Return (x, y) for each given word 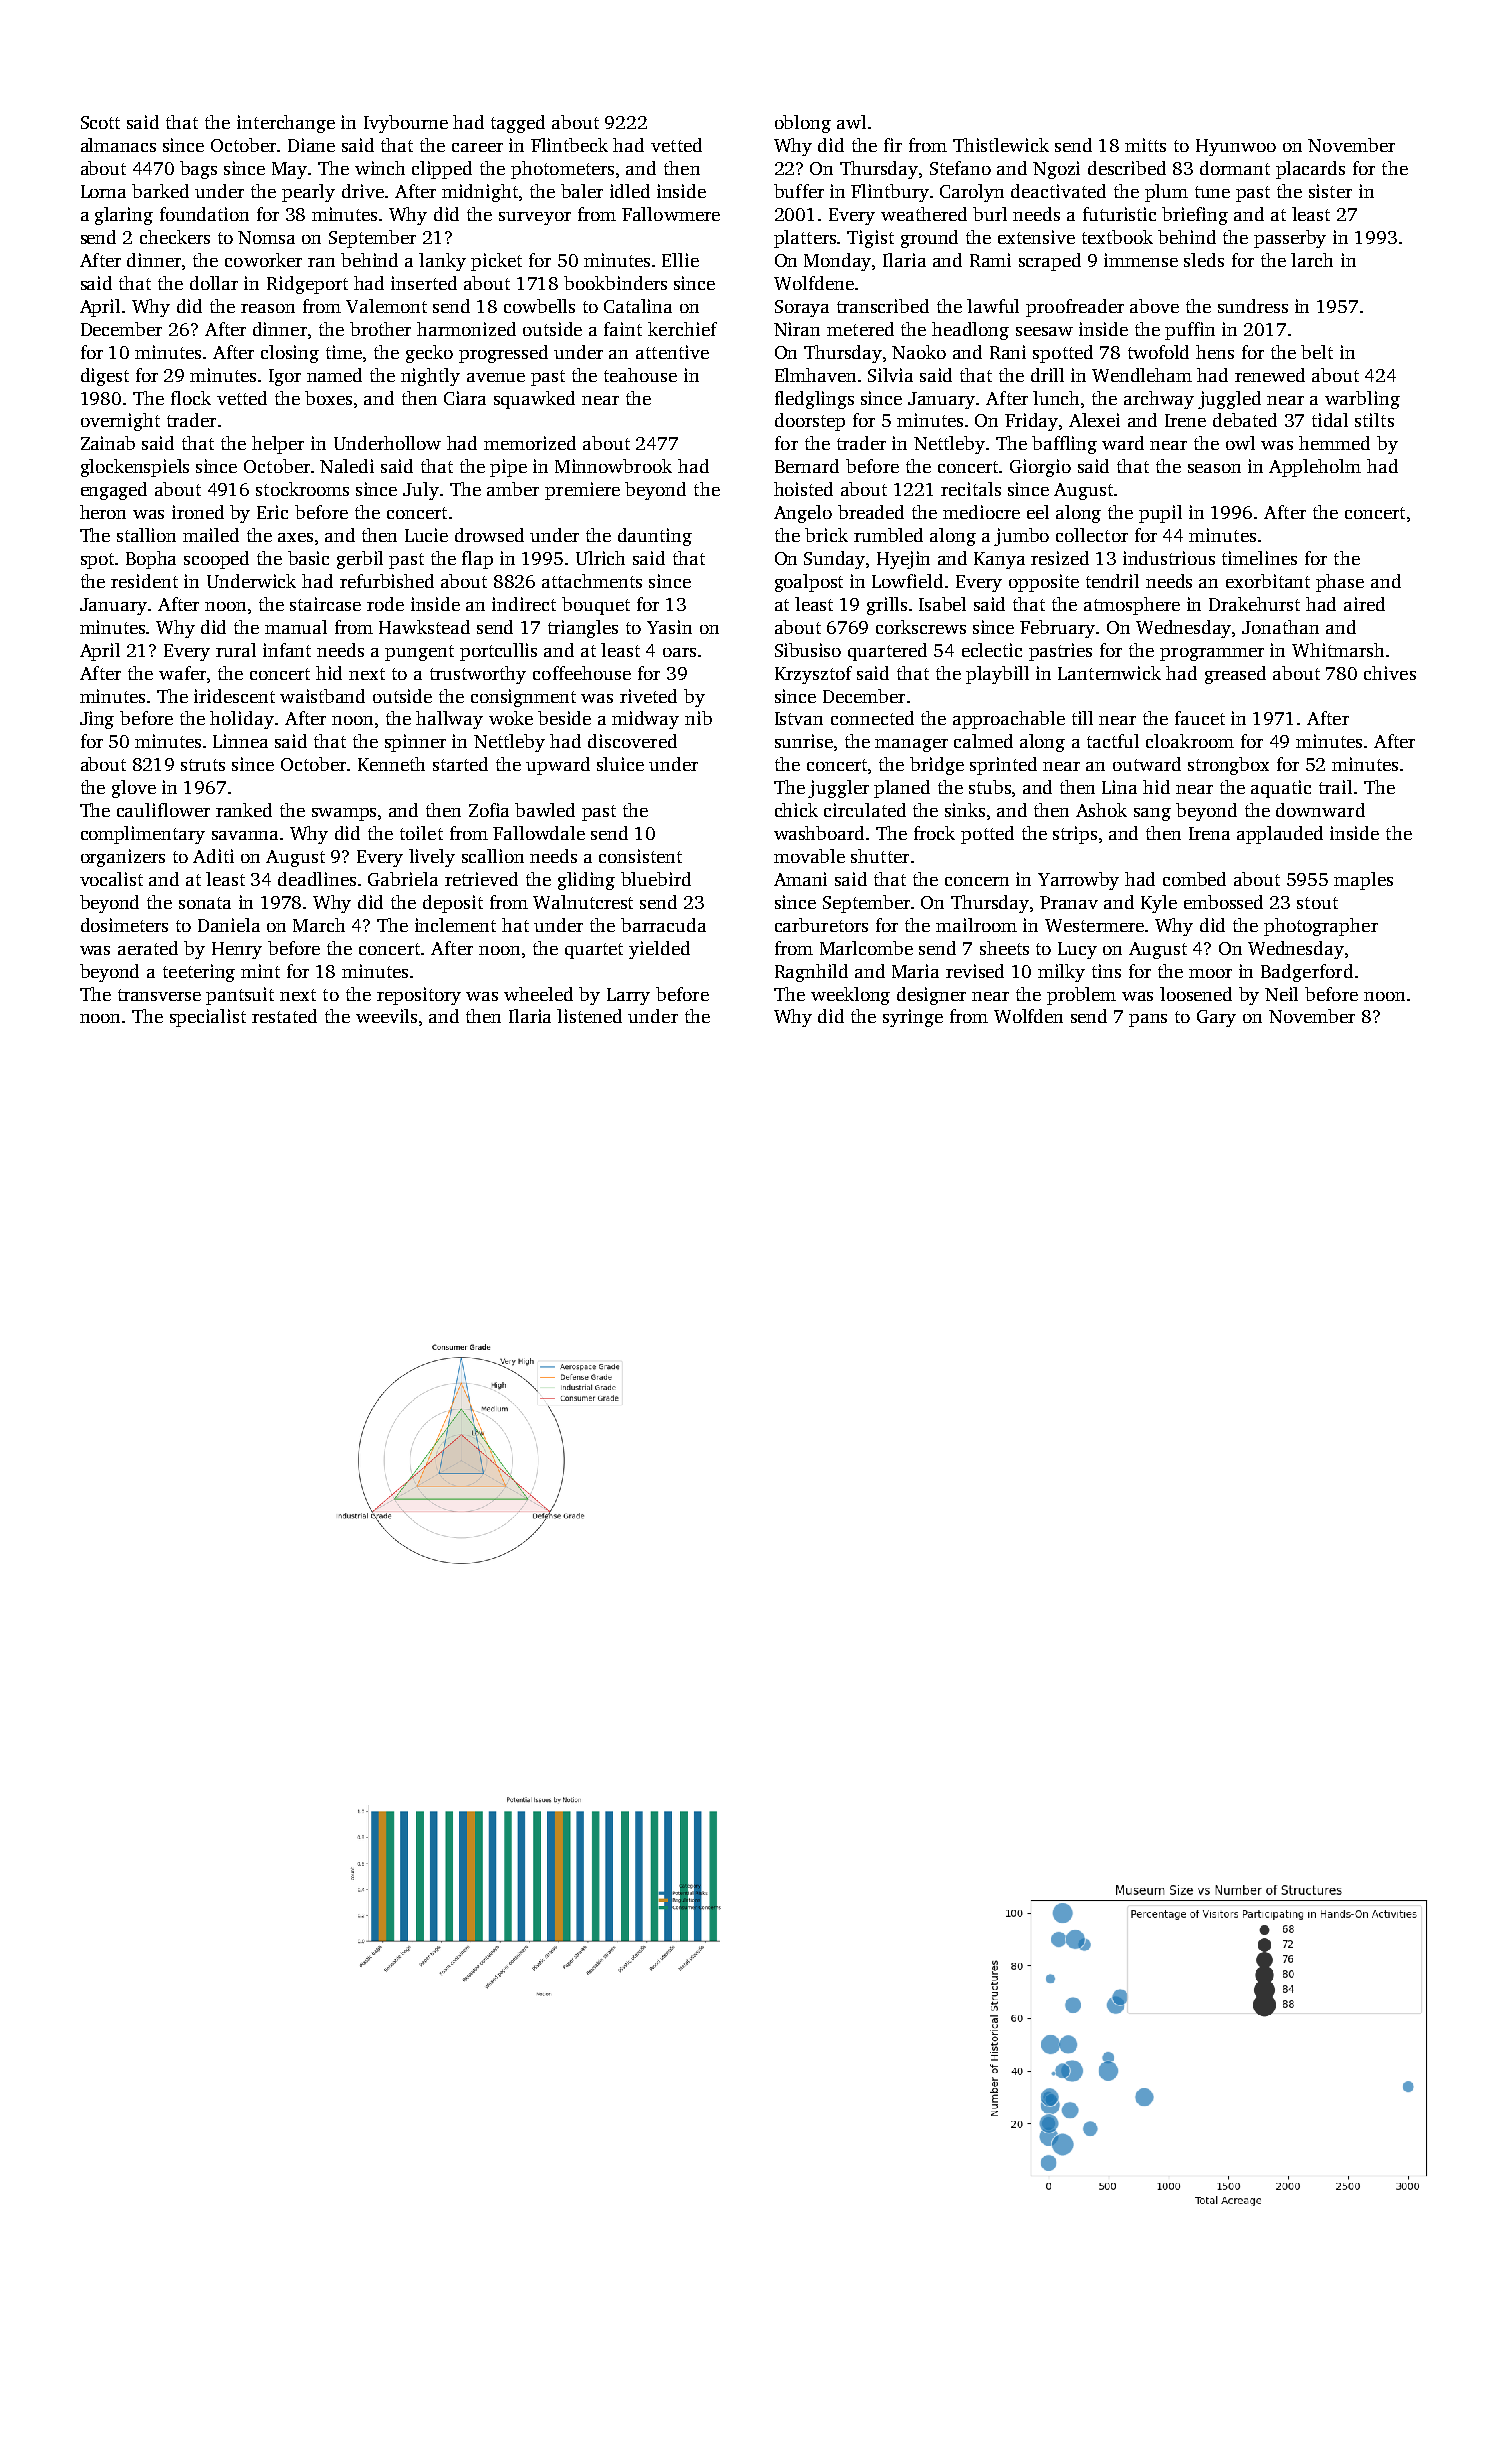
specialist (208, 1018)
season (1214, 468)
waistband (322, 696)
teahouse (640, 375)
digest (105, 377)
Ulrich (600, 558)
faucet (1200, 718)
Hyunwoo (1236, 147)
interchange (286, 124)
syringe (913, 1018)
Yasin (669, 627)
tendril (1112, 581)
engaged (114, 491)
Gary (1216, 1018)
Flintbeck (569, 145)
